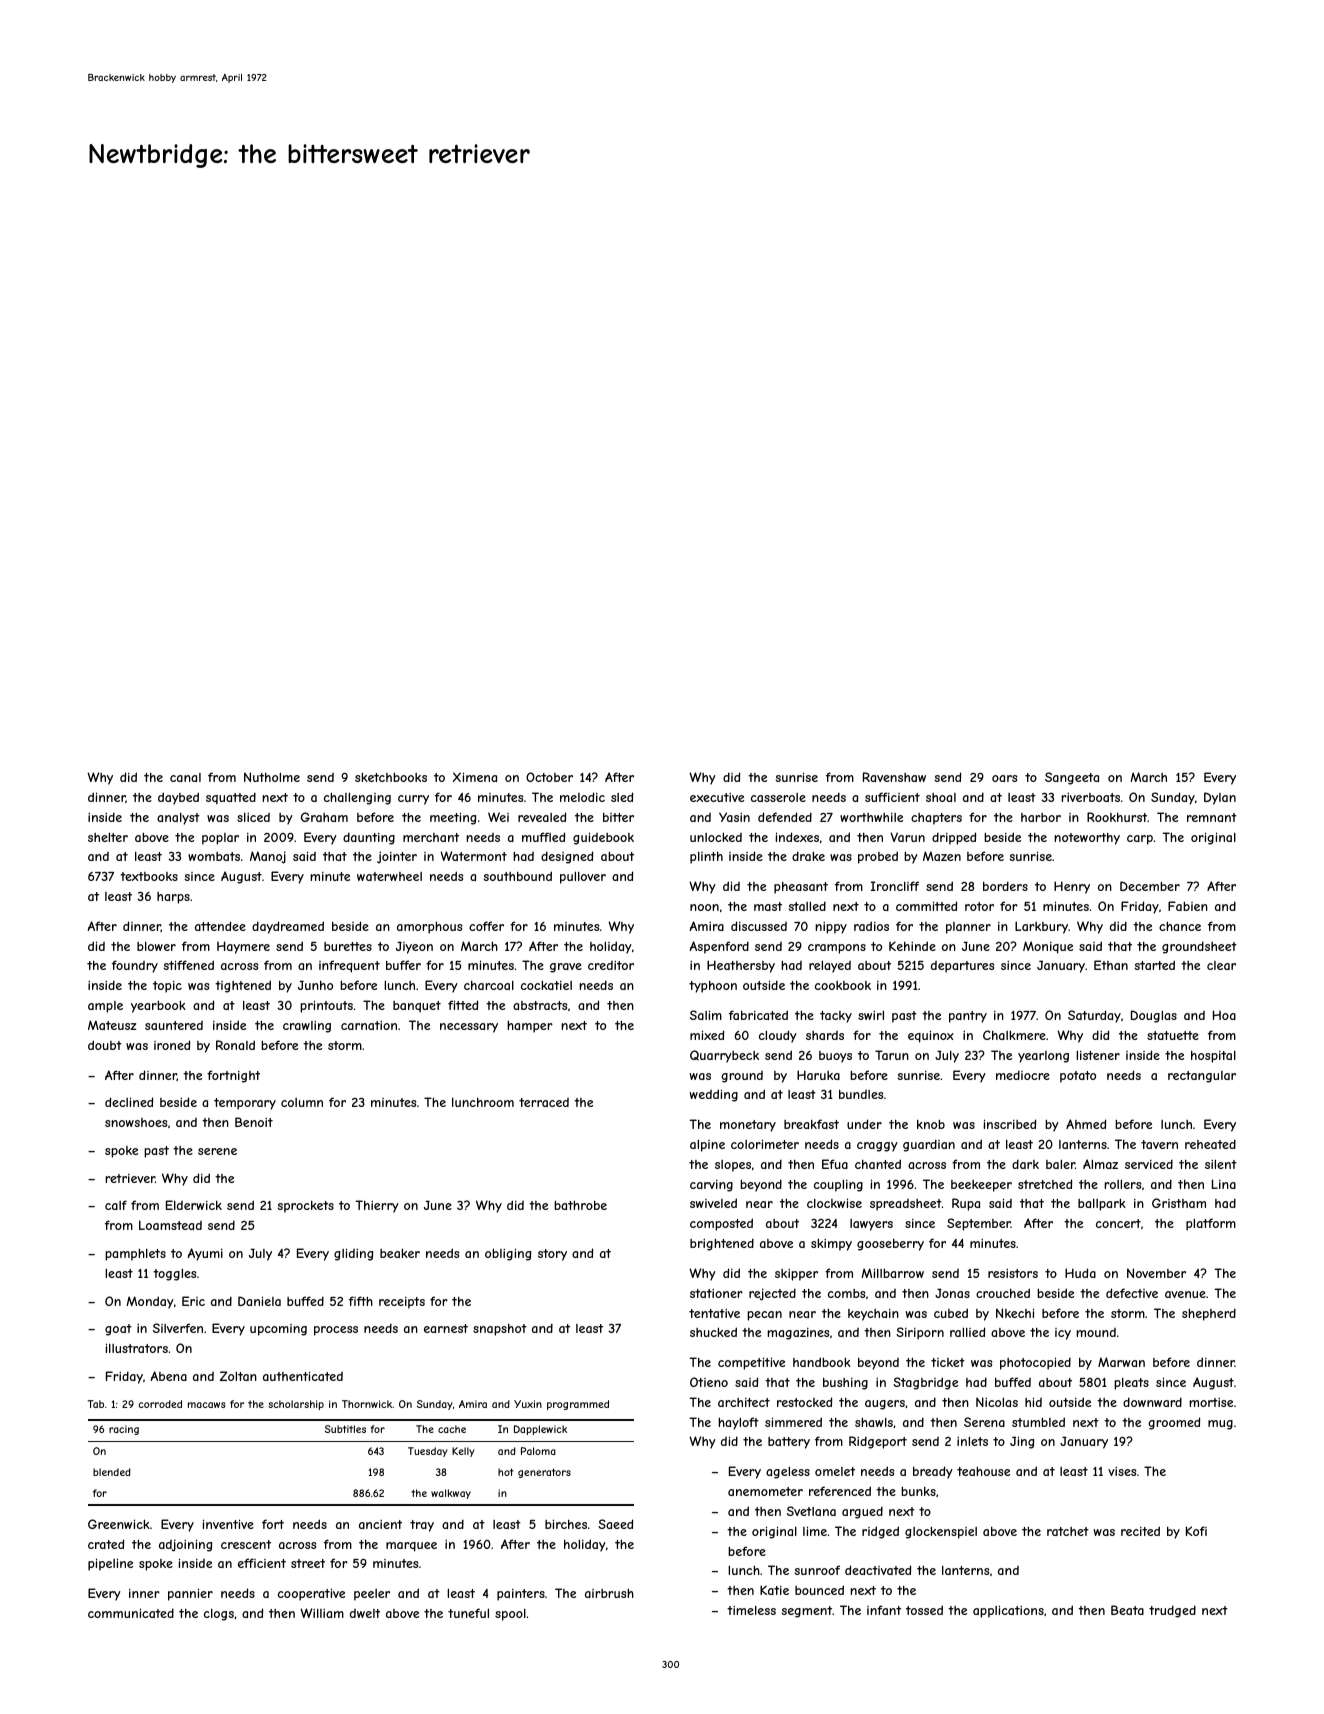 The image size is (1324, 1714). What do you see at coordinates (789, 1443) in the document?
I see `battery` at bounding box center [789, 1443].
